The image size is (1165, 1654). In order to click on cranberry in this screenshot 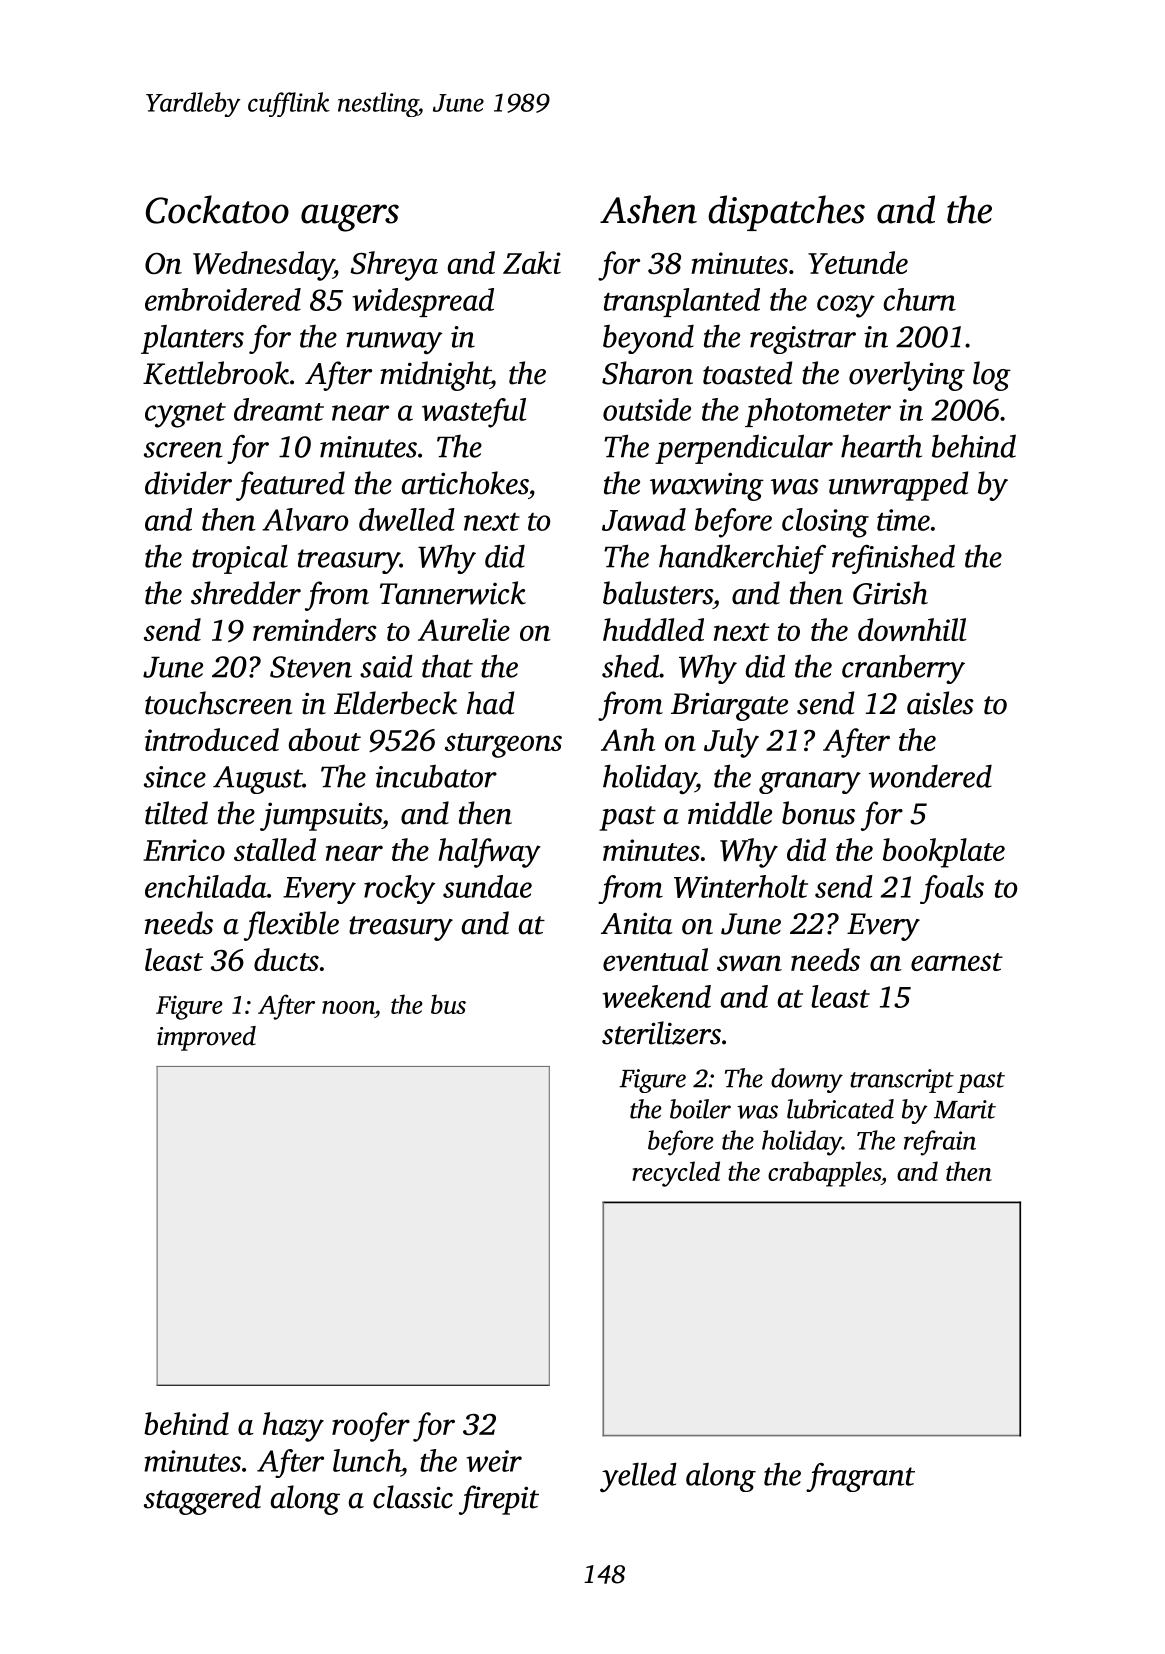, I will do `click(903, 669)`.
